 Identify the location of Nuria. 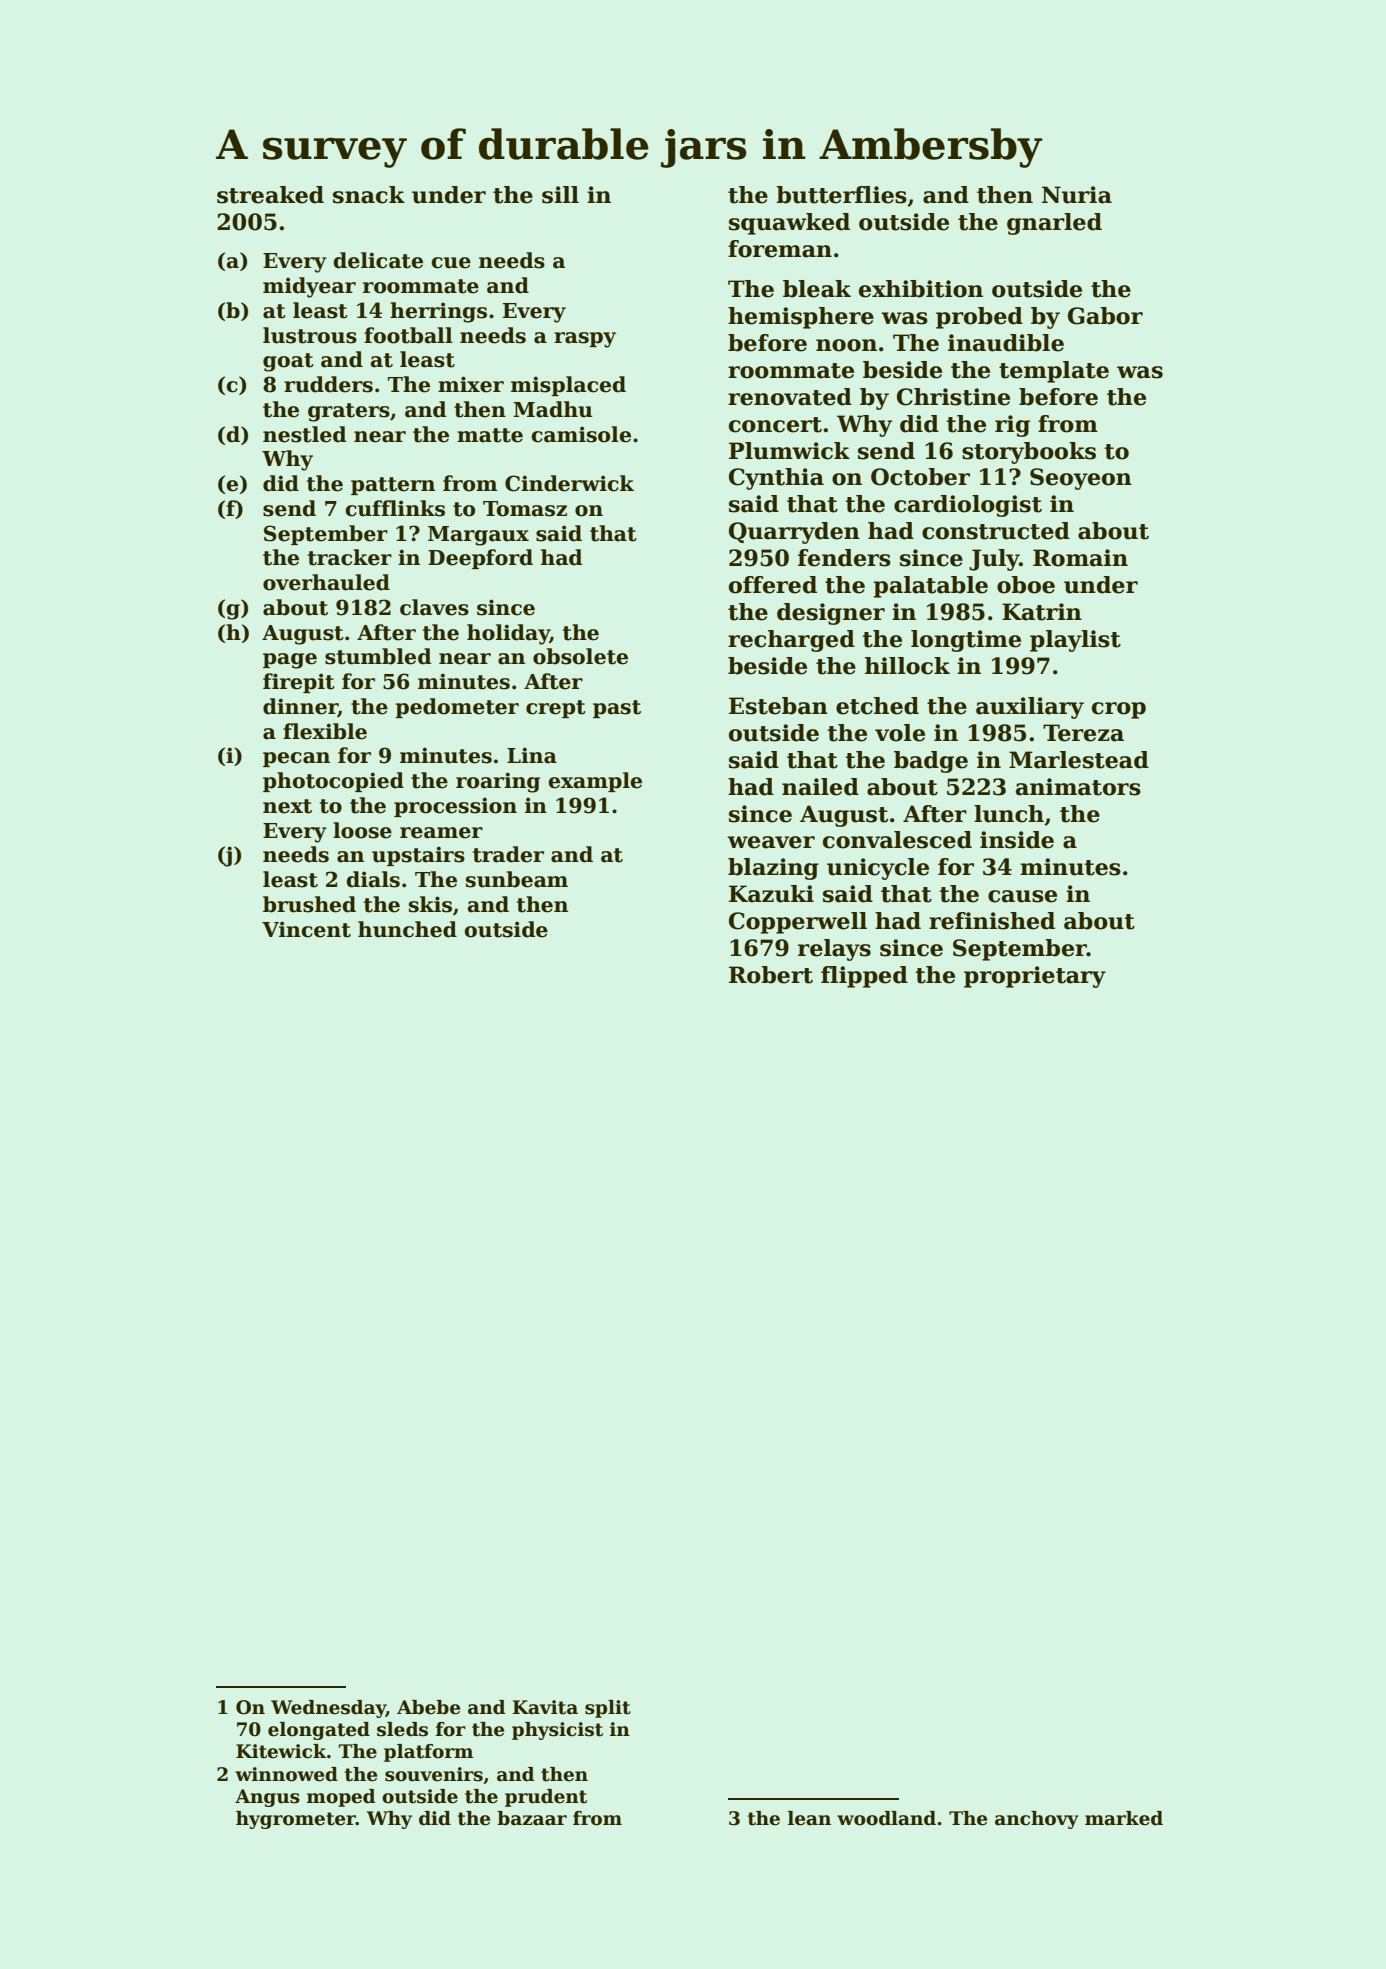
(1077, 195).
